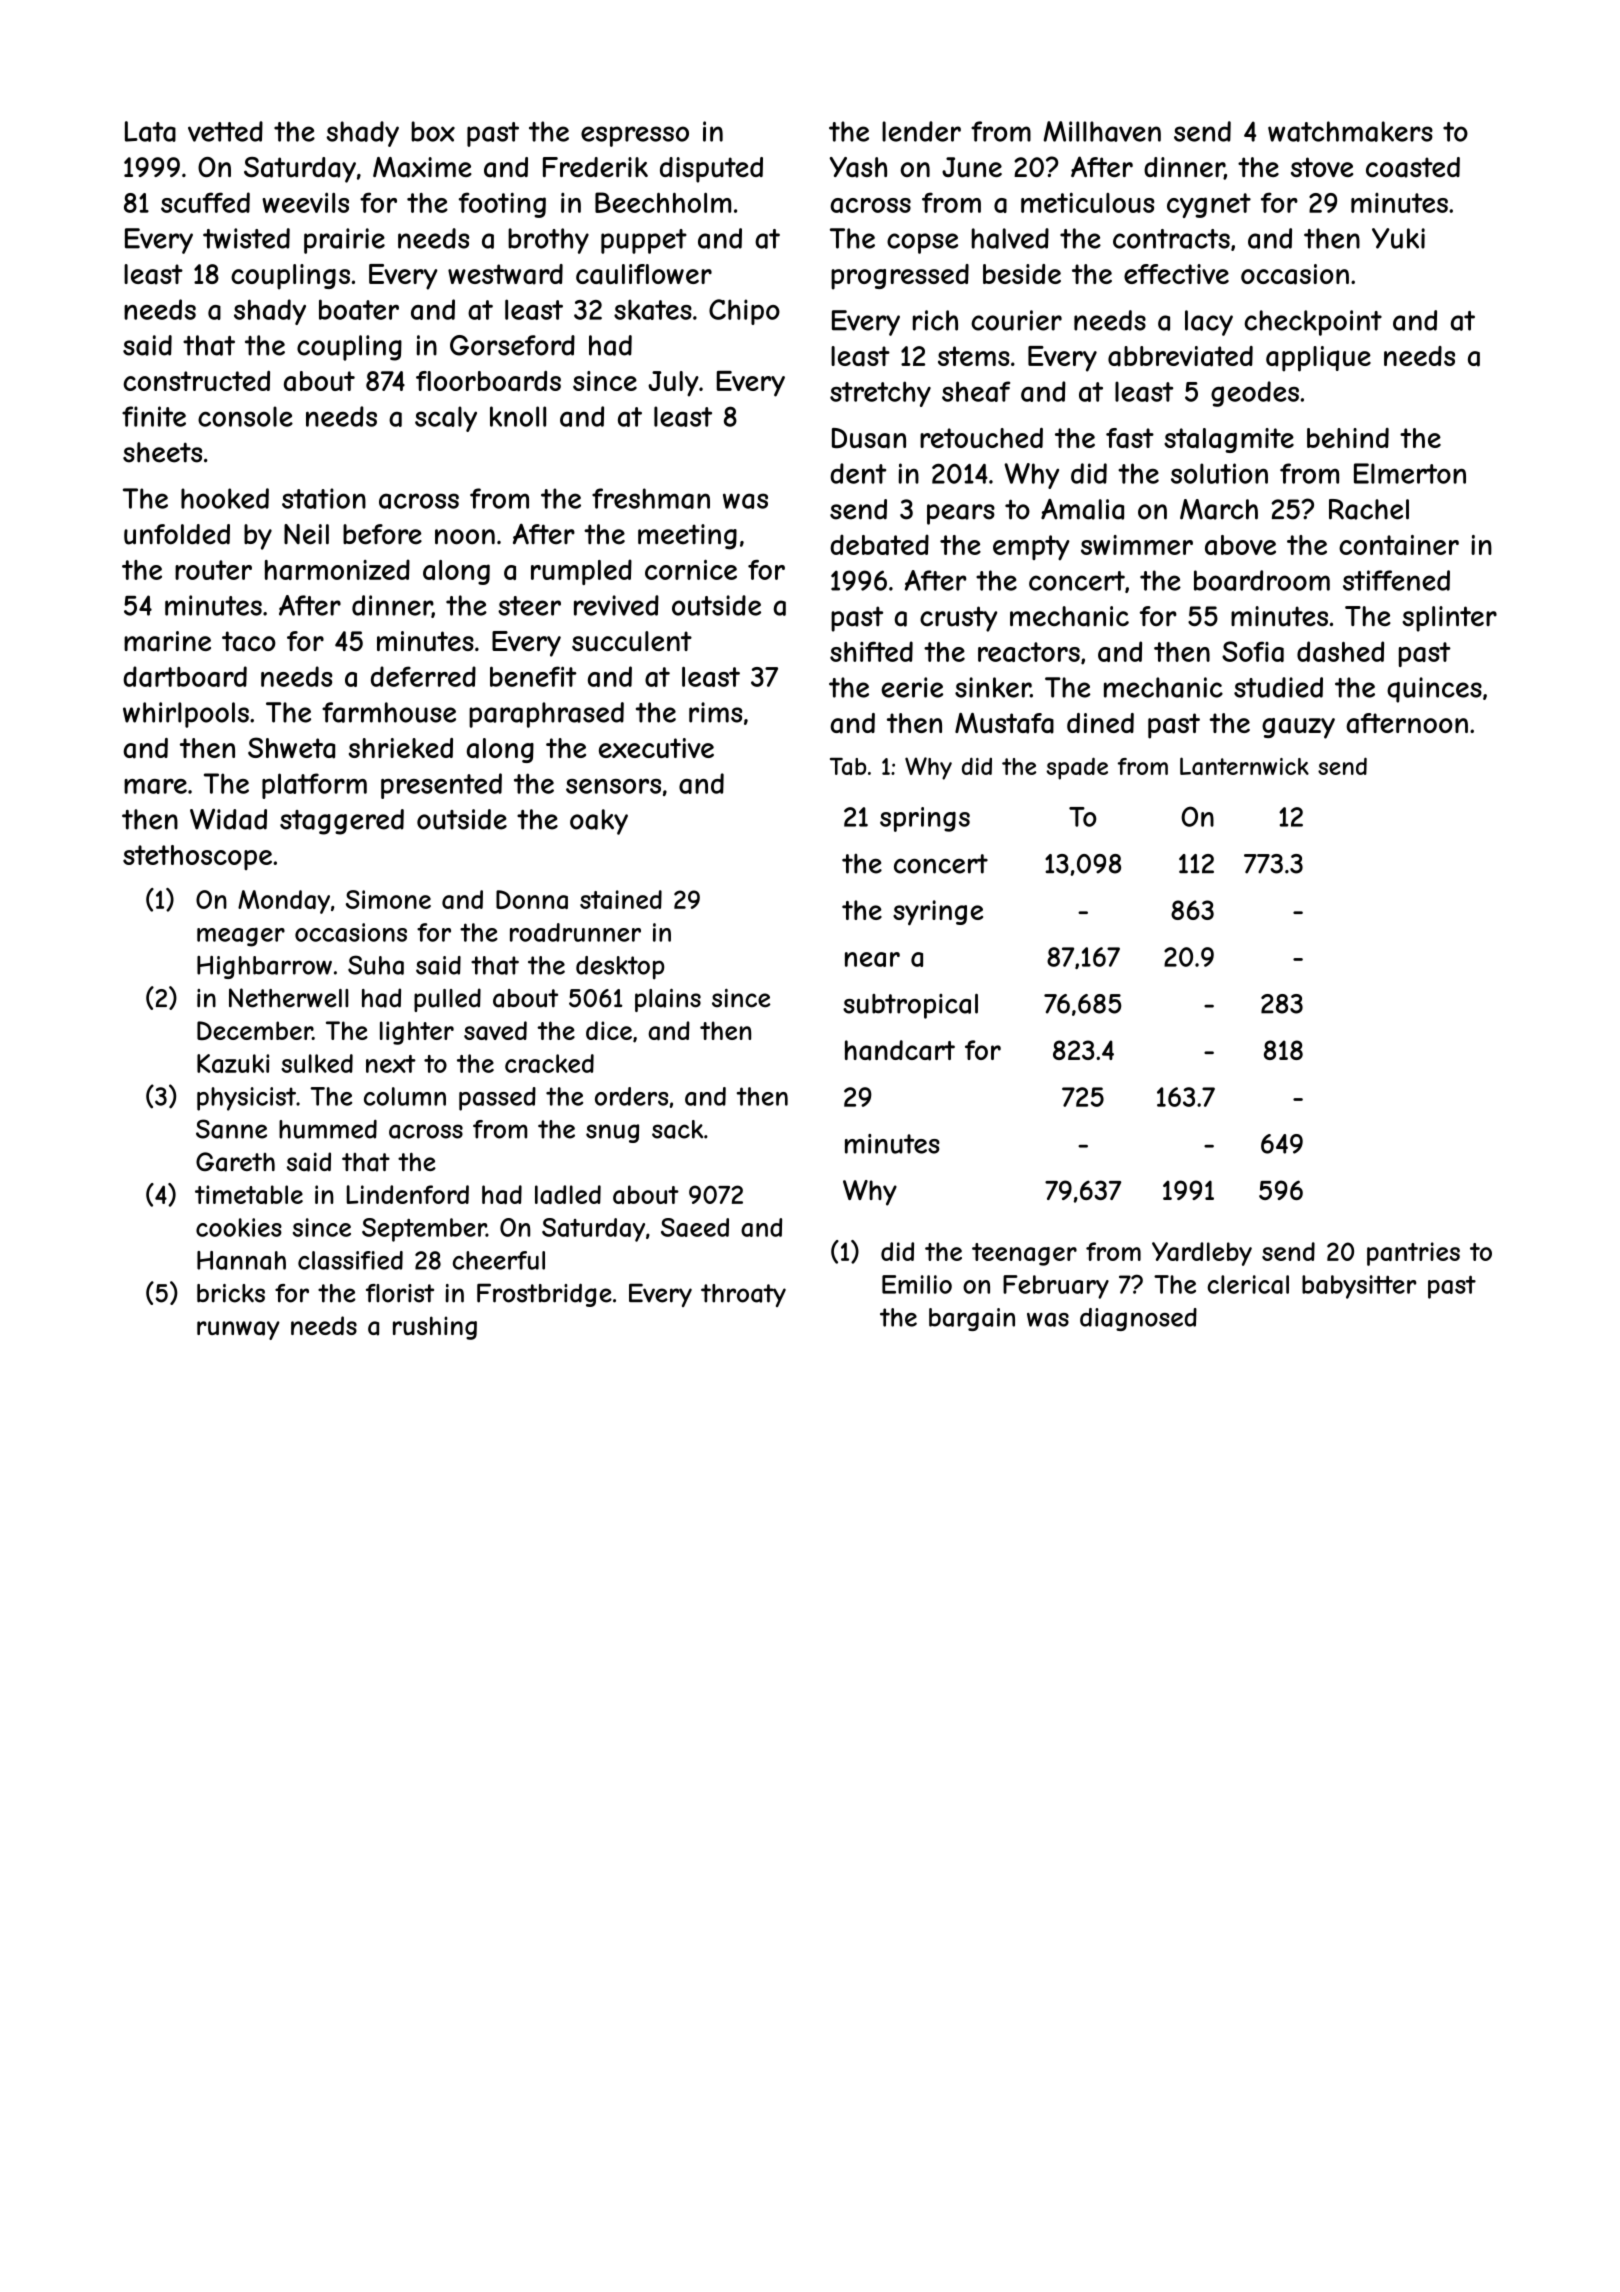 Image resolution: width=1620 pixels, height=2292 pixels. I want to click on Lanternwick, so click(1244, 766).
